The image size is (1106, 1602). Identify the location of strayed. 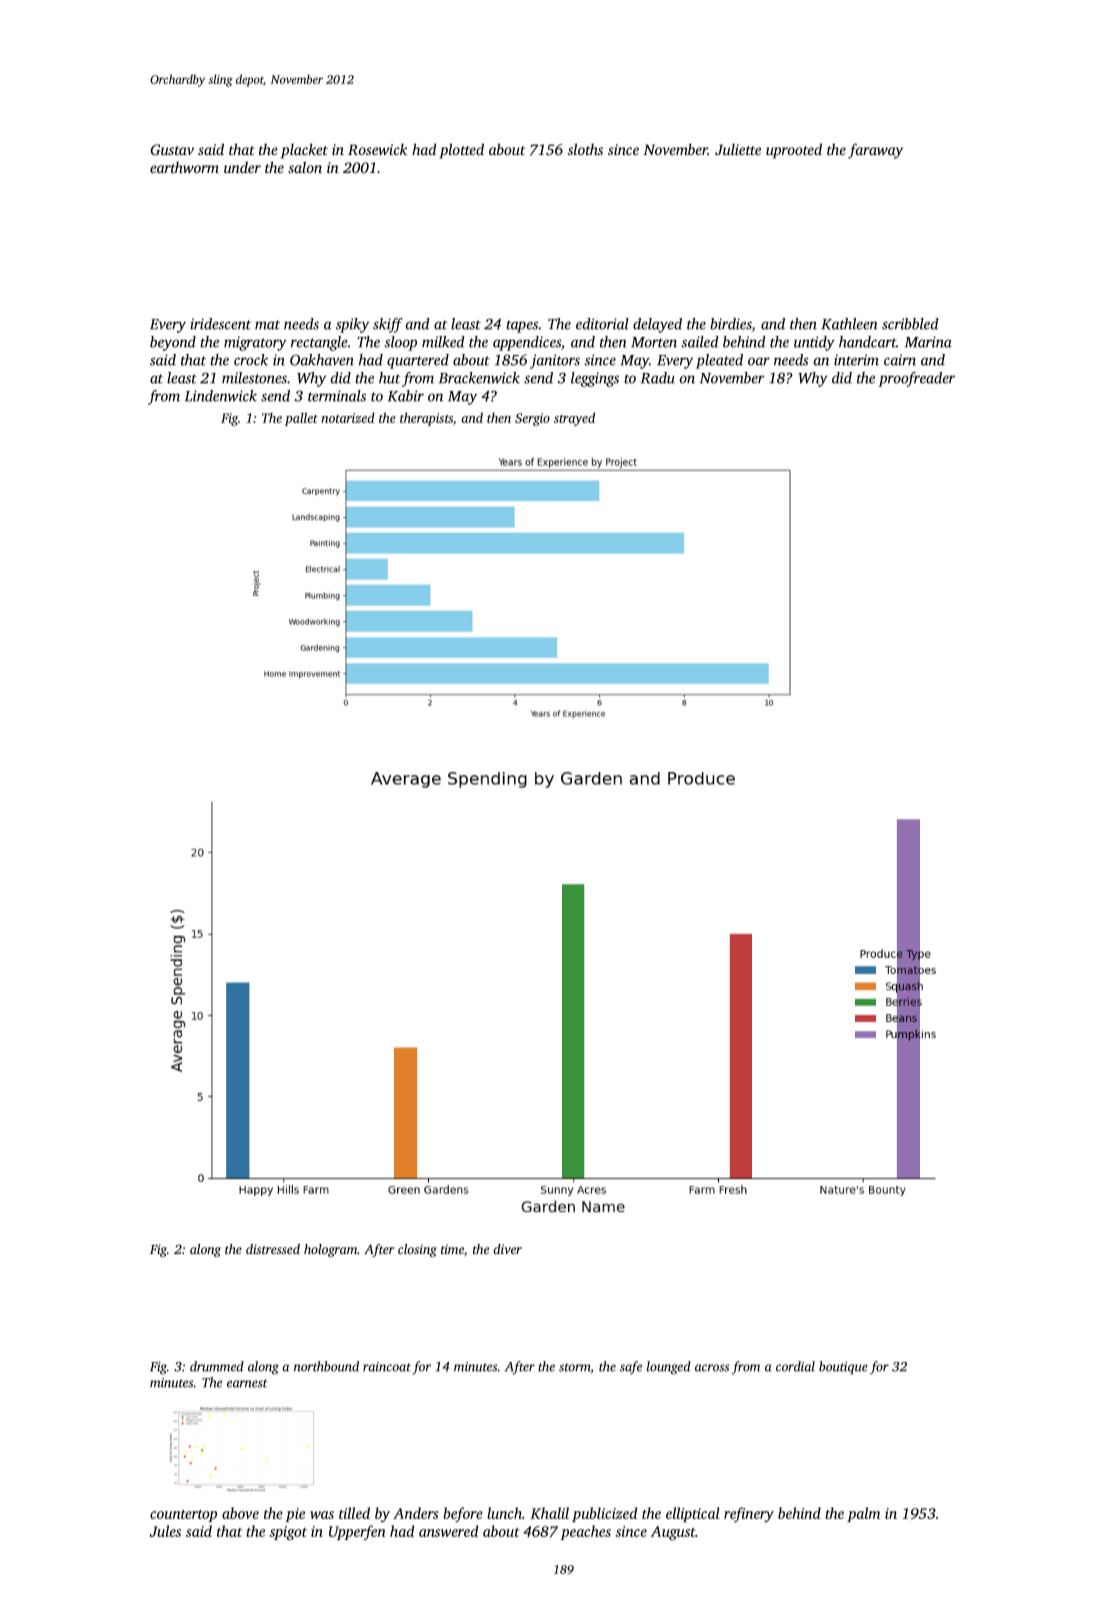
(574, 419).
